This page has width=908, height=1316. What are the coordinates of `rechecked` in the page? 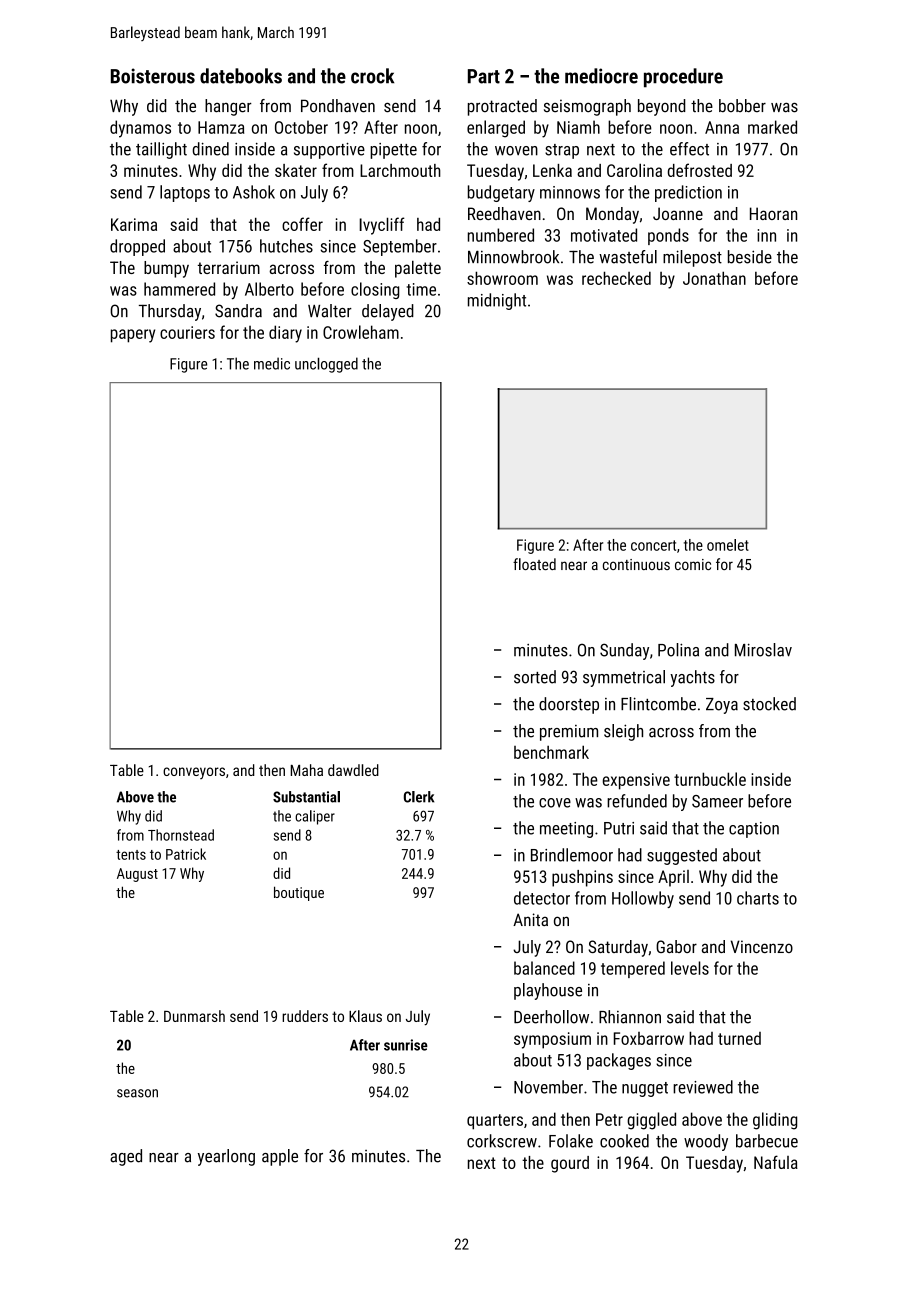 It's located at (616, 278).
